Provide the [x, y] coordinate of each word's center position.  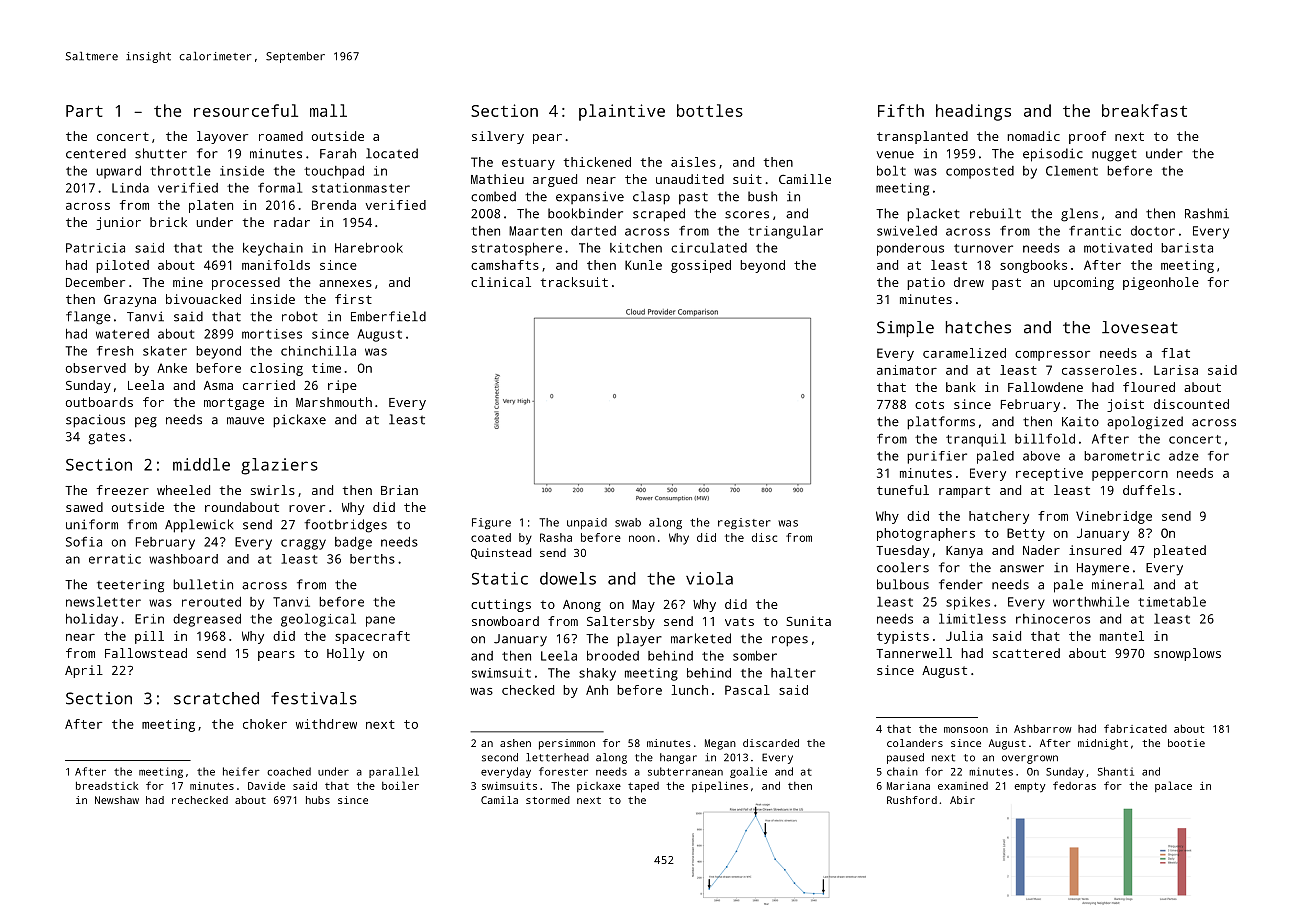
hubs [318, 800]
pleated [1180, 551]
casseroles [1099, 370]
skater [165, 351]
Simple [905, 329]
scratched [216, 698]
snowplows [1187, 654]
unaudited [690, 179]
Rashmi [1207, 213]
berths [372, 559]
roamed [281, 136]
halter [793, 673]
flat [1176, 353]
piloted [122, 266]
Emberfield [388, 316]
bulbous [903, 584]
